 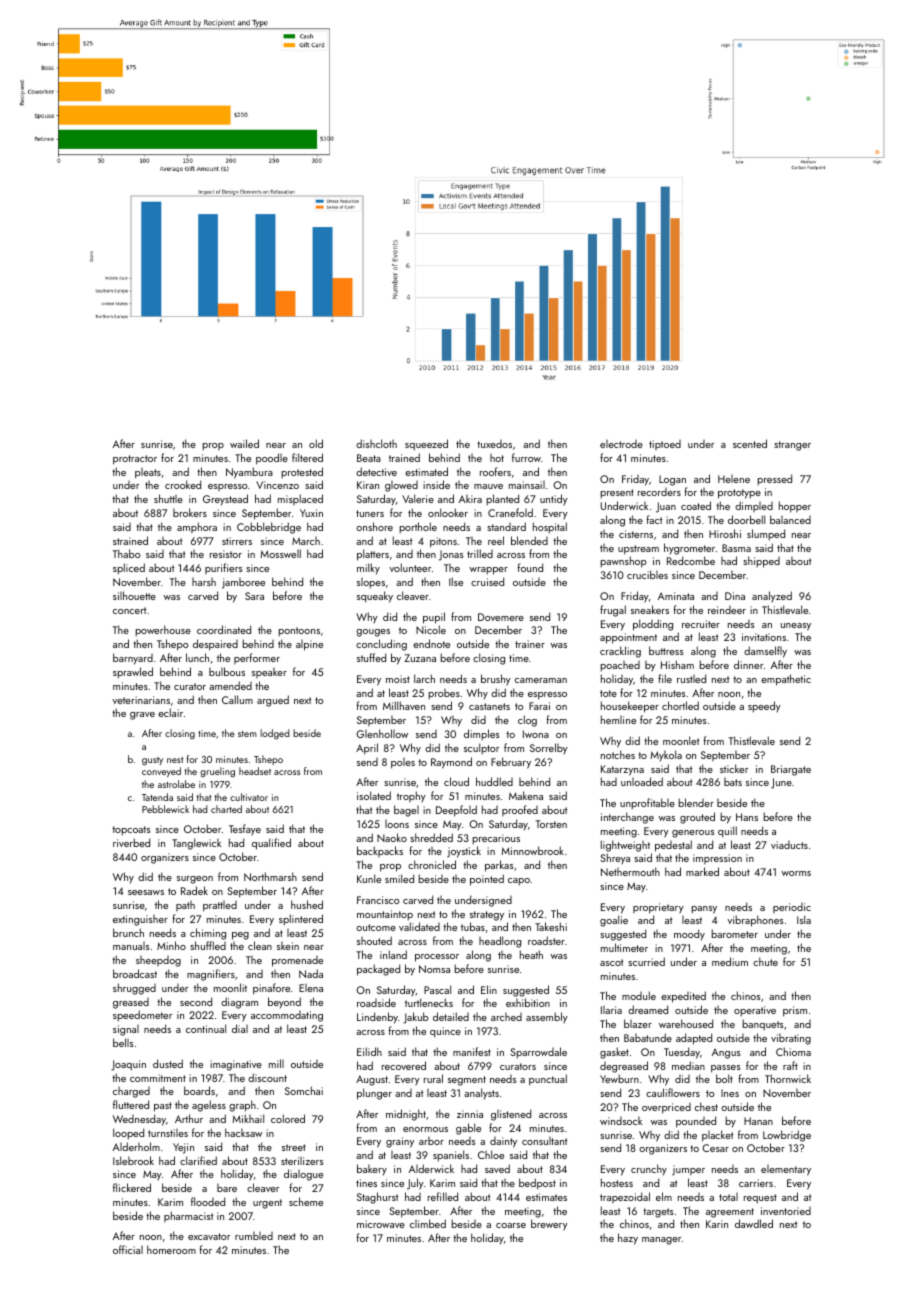 What do you see at coordinates (761, 562) in the screenshot?
I see `shipped` at bounding box center [761, 562].
